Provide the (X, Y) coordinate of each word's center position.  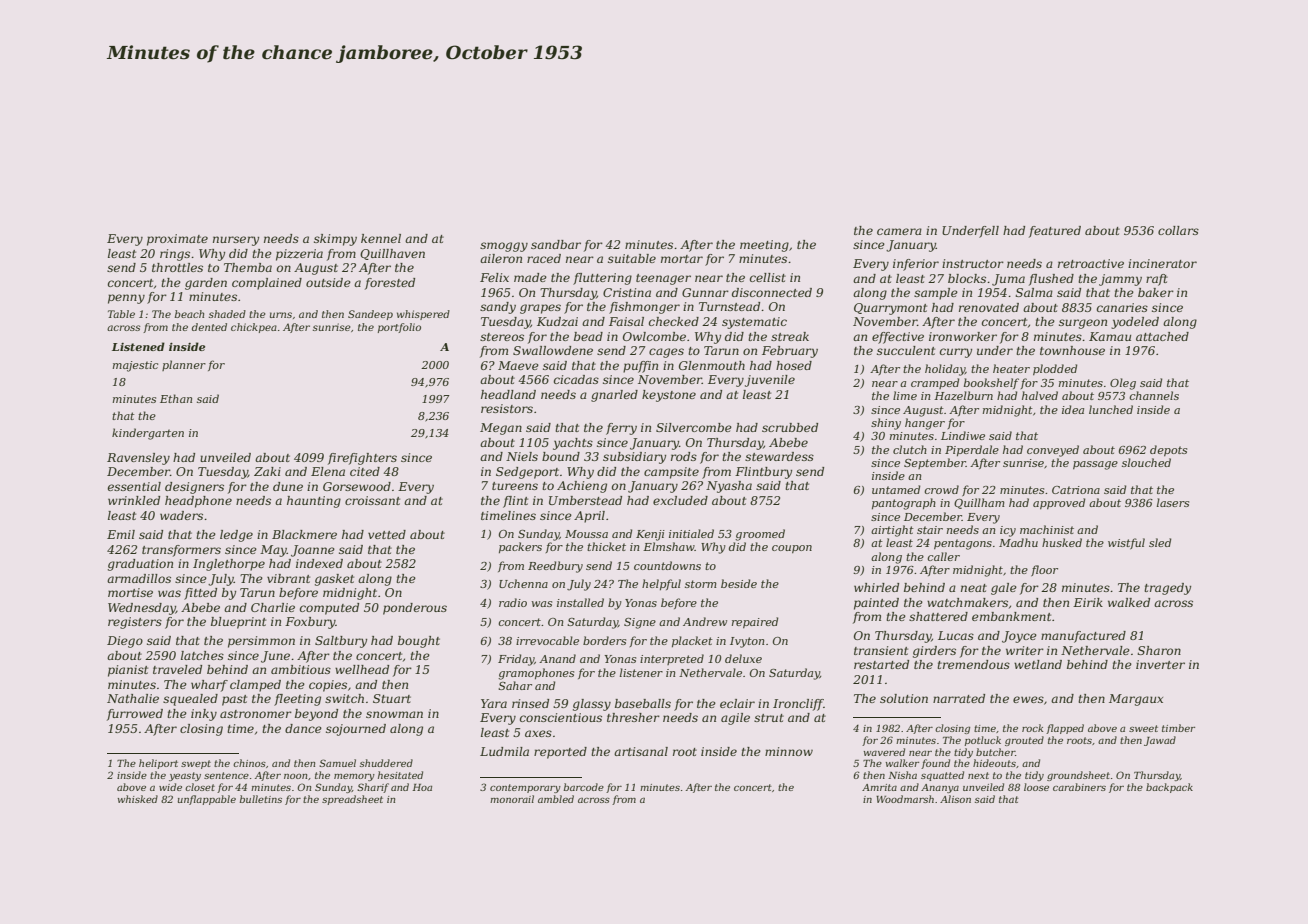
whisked (138, 799)
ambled (556, 799)
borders (604, 640)
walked (1129, 602)
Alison (955, 799)
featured (1055, 232)
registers (135, 623)
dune (288, 486)
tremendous (973, 664)
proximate (177, 240)
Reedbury (555, 567)
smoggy (504, 247)
